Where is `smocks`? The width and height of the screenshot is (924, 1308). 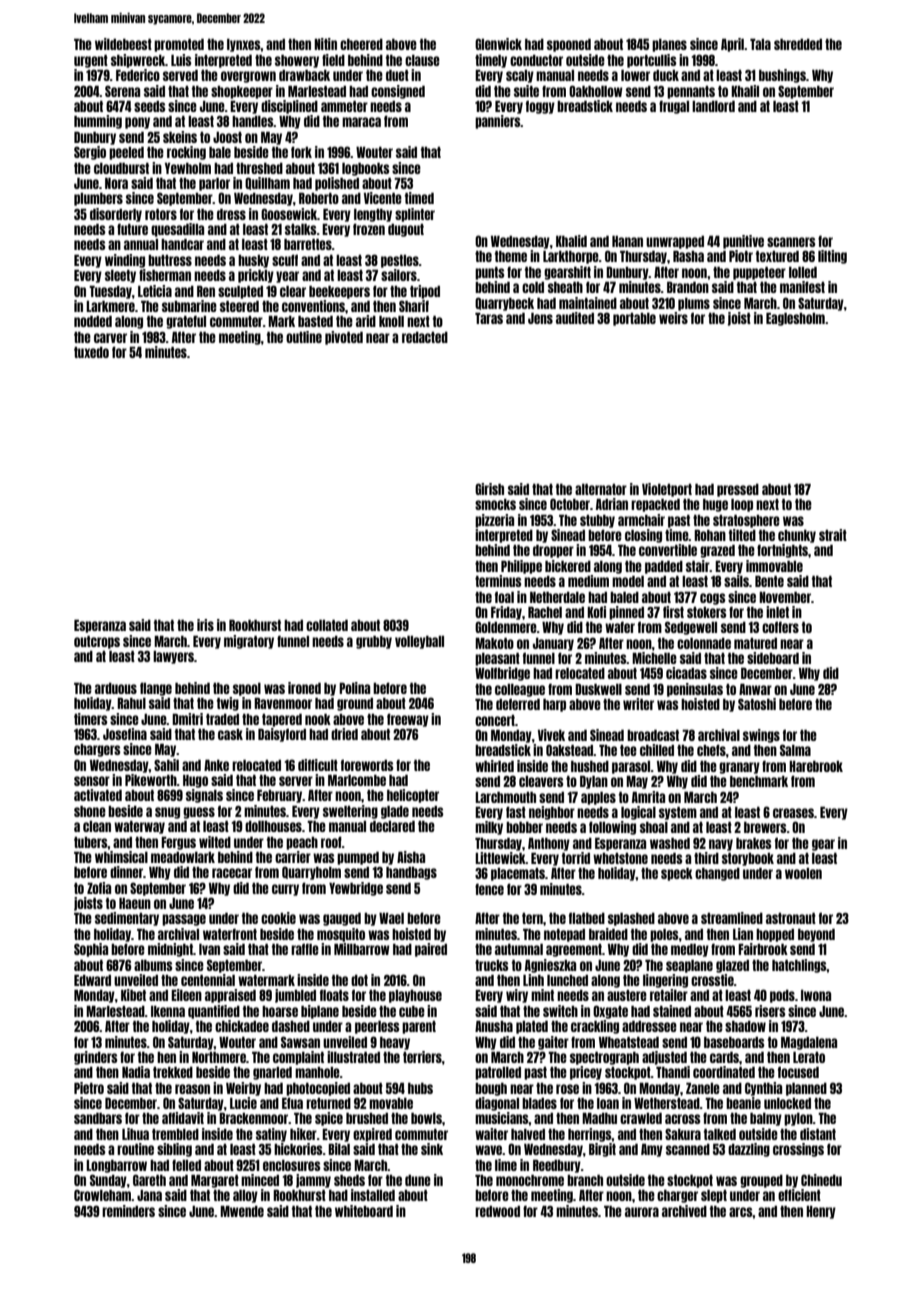 smocks is located at coordinates (495, 504).
